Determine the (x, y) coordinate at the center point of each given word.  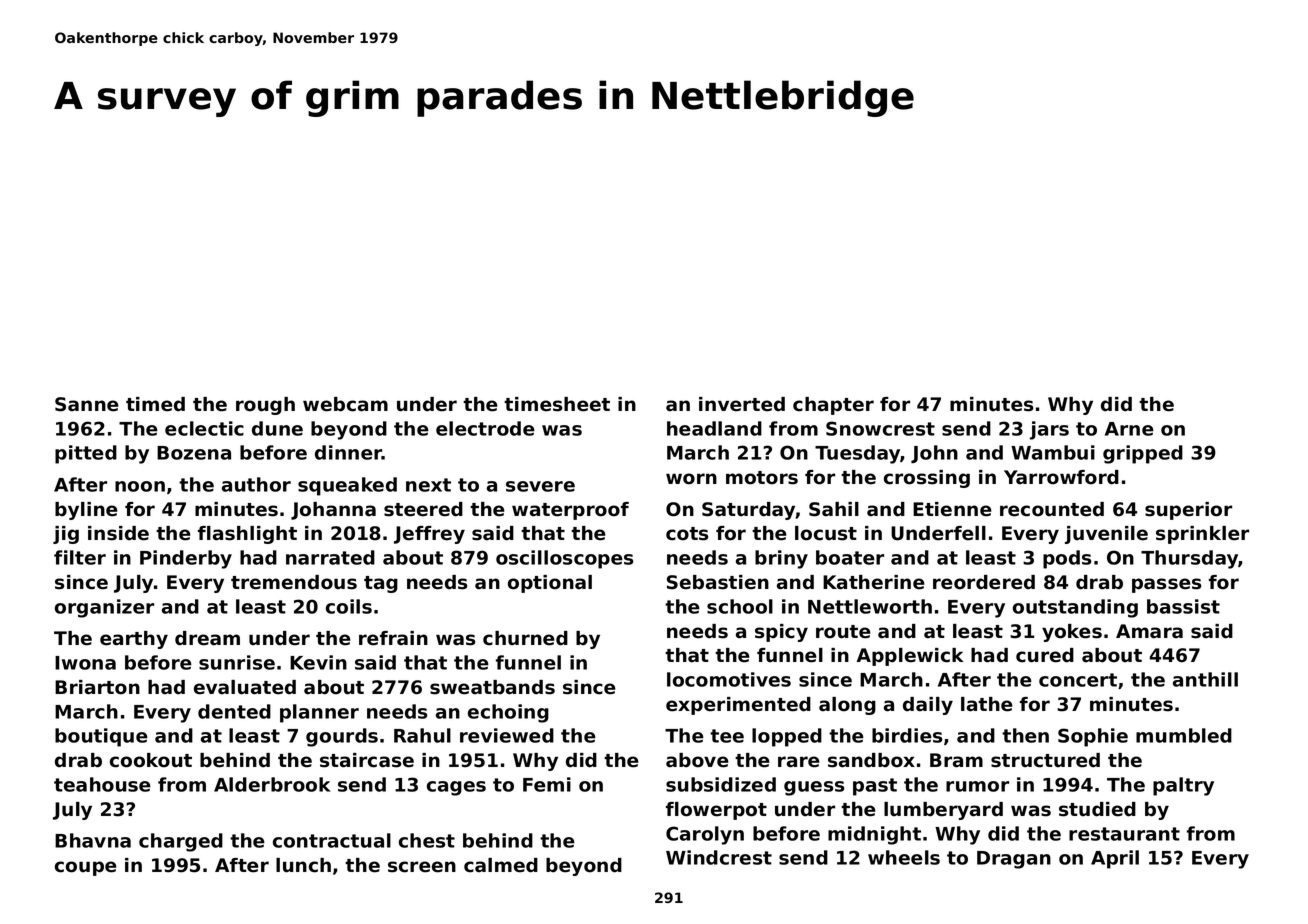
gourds (342, 737)
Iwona (85, 663)
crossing (927, 479)
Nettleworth (870, 606)
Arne (1129, 429)
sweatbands (492, 687)
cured (1045, 655)
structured (1045, 760)
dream (207, 638)
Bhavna (93, 840)
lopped (787, 737)
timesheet (557, 404)
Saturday (749, 511)
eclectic (204, 428)
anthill (1205, 679)
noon (140, 486)
